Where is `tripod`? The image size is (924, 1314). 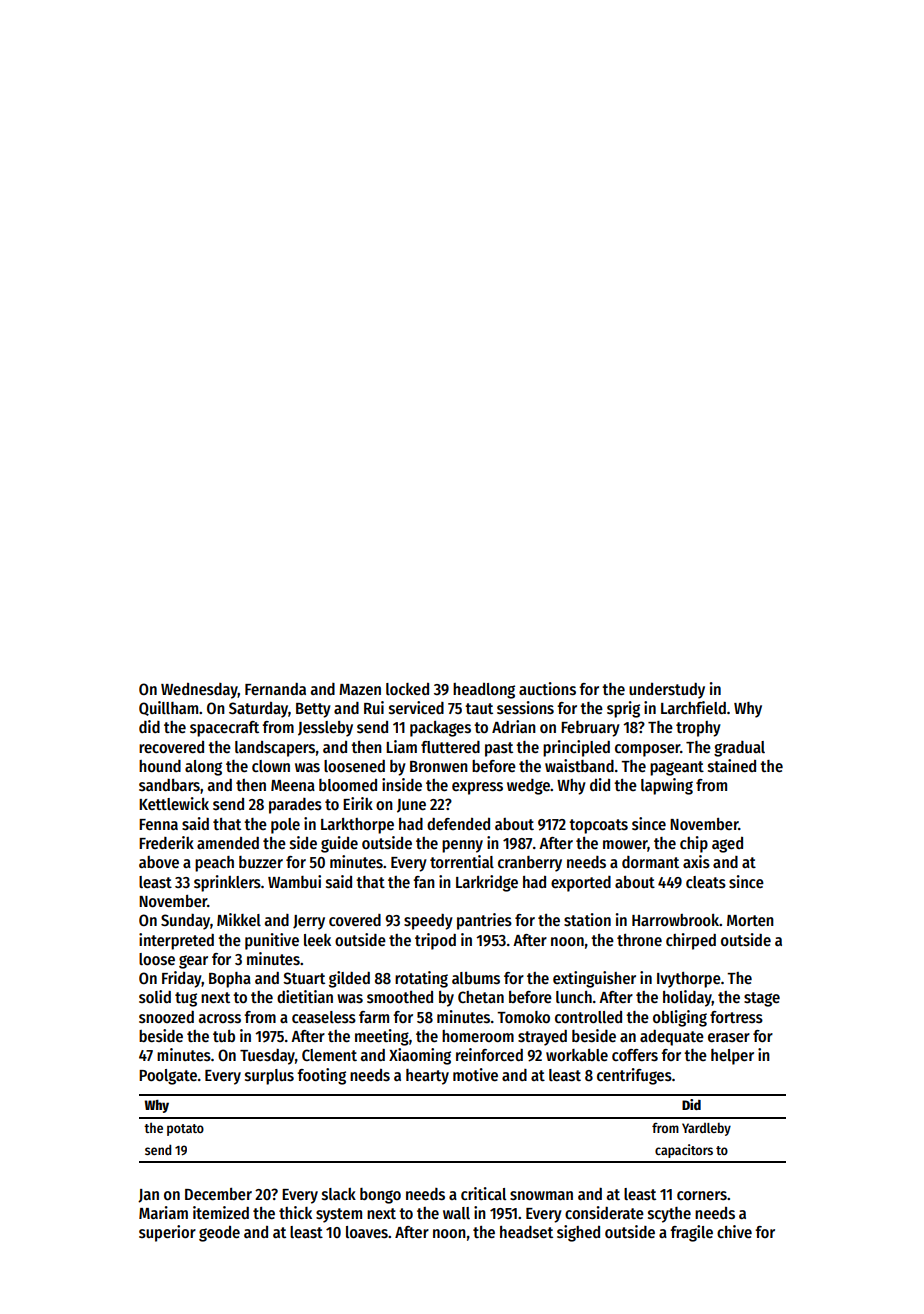
tripod is located at coordinates (435, 941).
